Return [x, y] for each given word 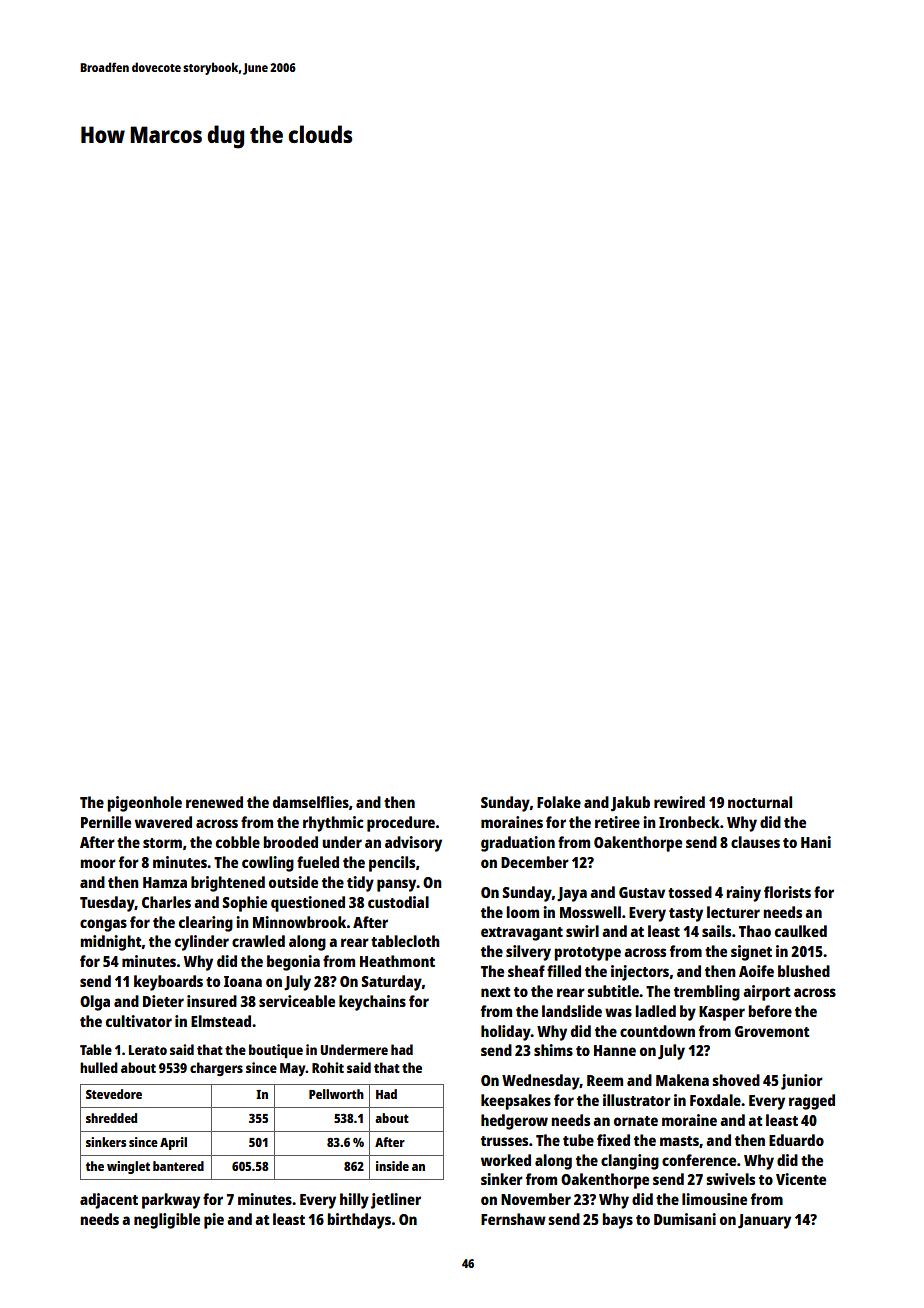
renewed [214, 802]
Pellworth [336, 1094]
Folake [559, 802]
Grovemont [772, 1031]
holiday [506, 1033]
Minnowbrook [299, 922]
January [764, 1221]
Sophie [244, 904]
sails [716, 931]
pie [214, 1221]
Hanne [615, 1050]
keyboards [168, 983]
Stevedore [114, 1094]
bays [617, 1221]
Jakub [630, 804]
